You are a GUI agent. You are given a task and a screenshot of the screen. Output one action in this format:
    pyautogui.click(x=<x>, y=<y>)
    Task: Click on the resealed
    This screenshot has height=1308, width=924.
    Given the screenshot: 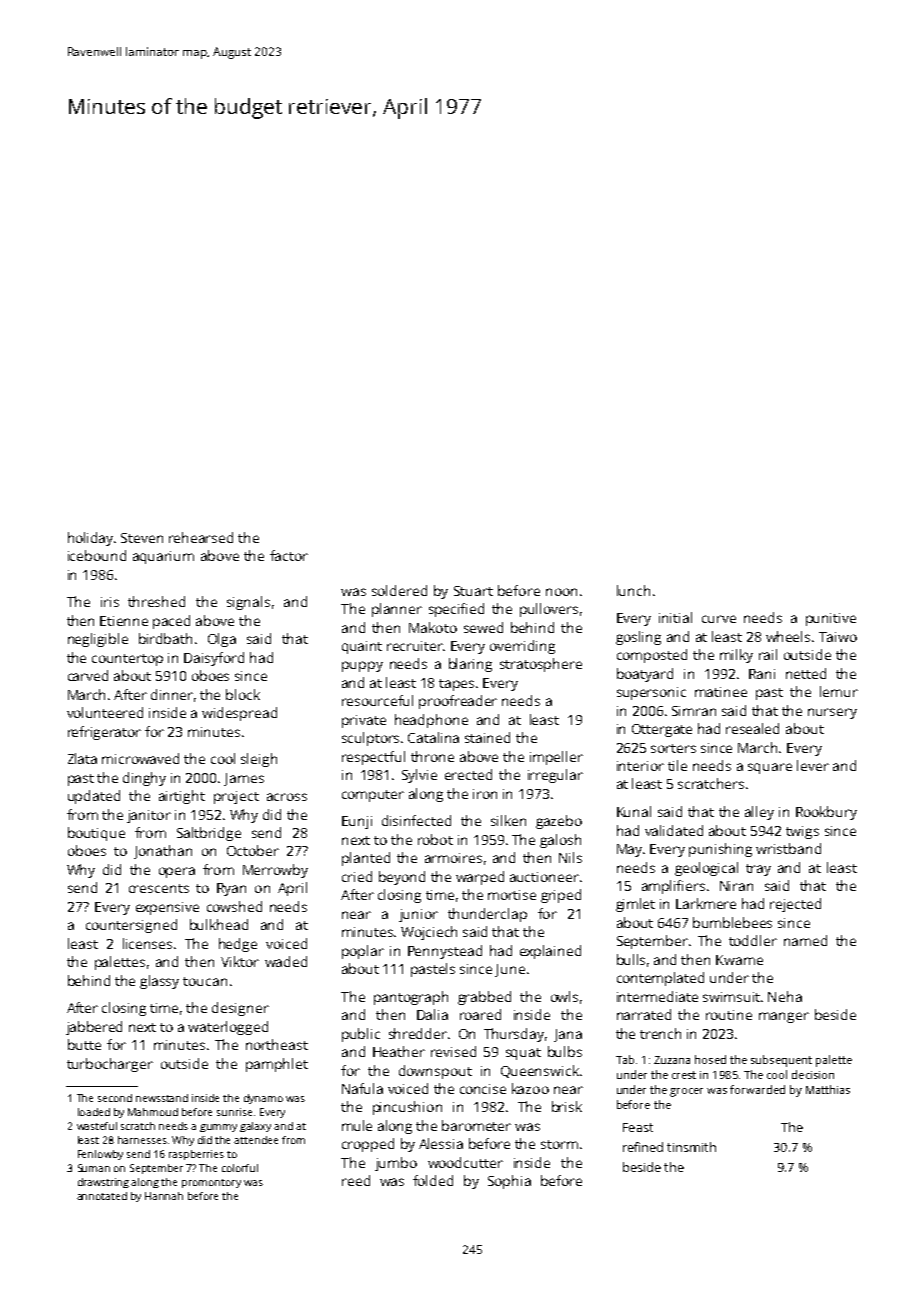 What is the action you would take?
    pyautogui.click(x=752, y=728)
